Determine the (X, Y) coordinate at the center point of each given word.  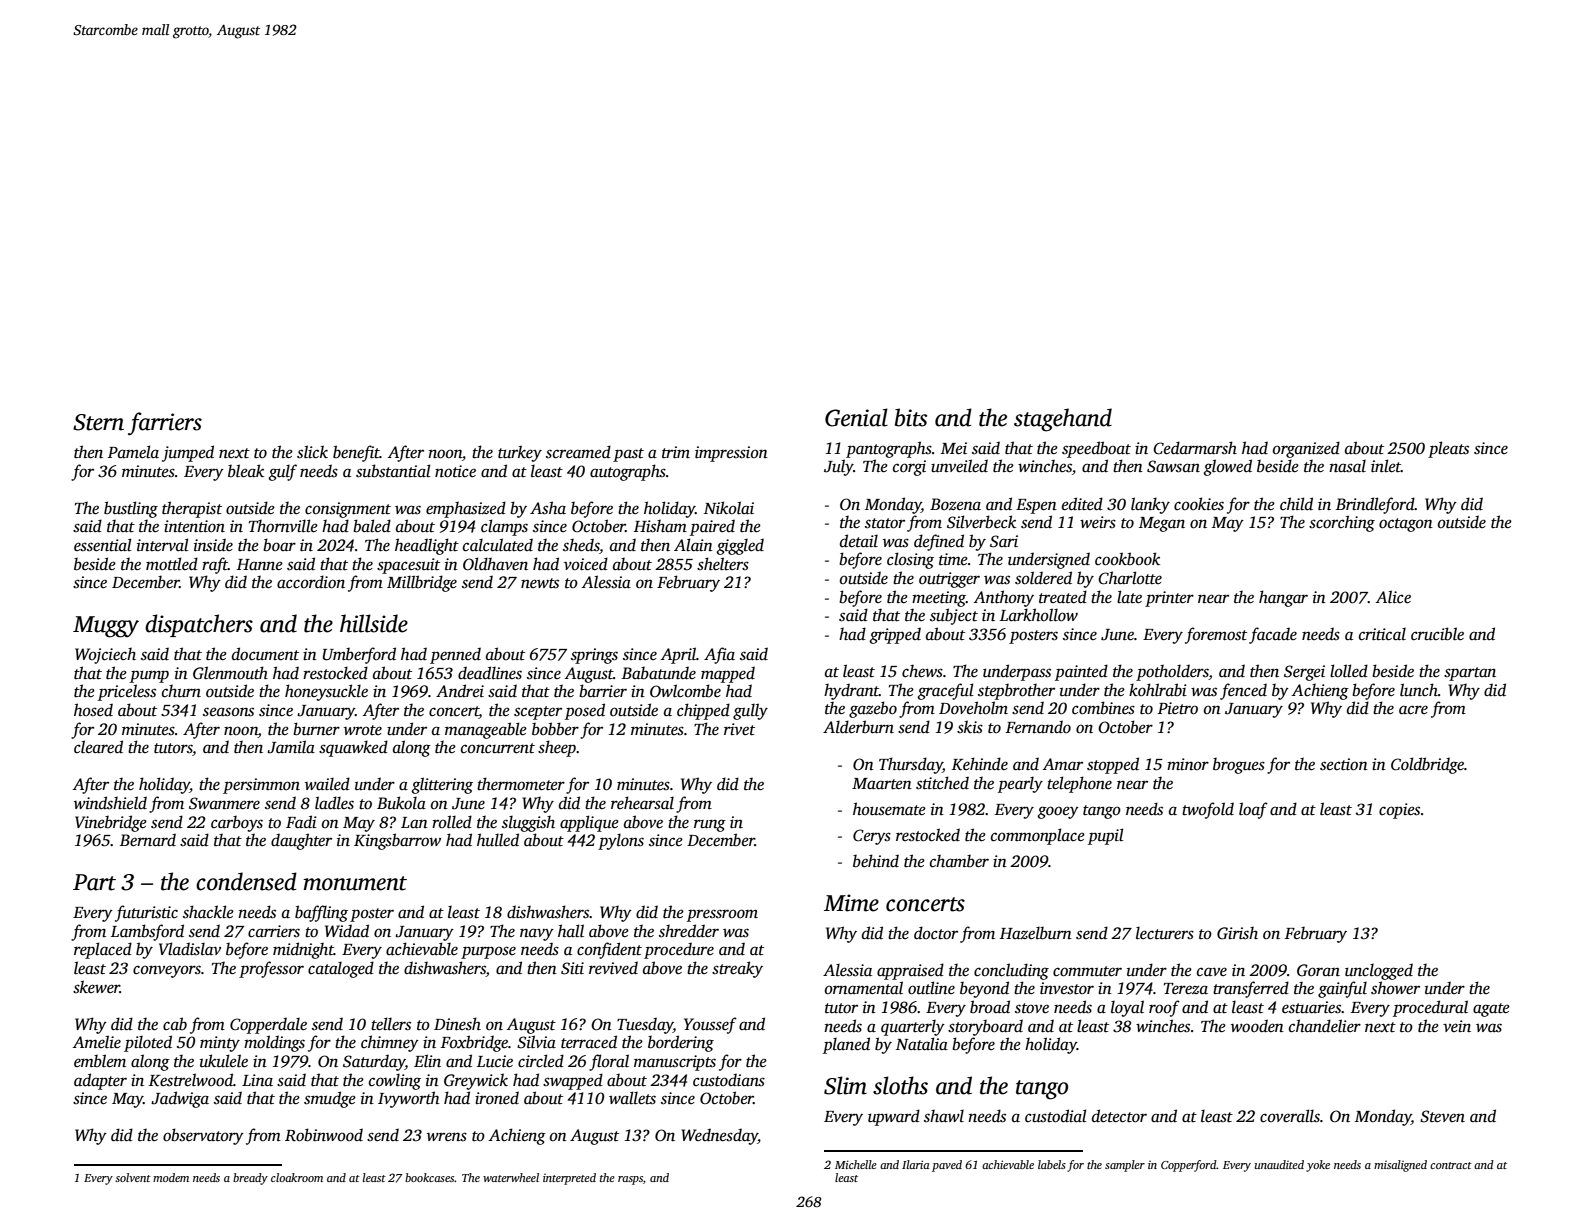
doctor (936, 933)
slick (312, 452)
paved (947, 1166)
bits (911, 417)
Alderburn (858, 727)
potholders (1172, 672)
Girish (1237, 933)
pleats (1448, 449)
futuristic (146, 913)
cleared (98, 747)
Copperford (1188, 1166)
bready (250, 1179)
